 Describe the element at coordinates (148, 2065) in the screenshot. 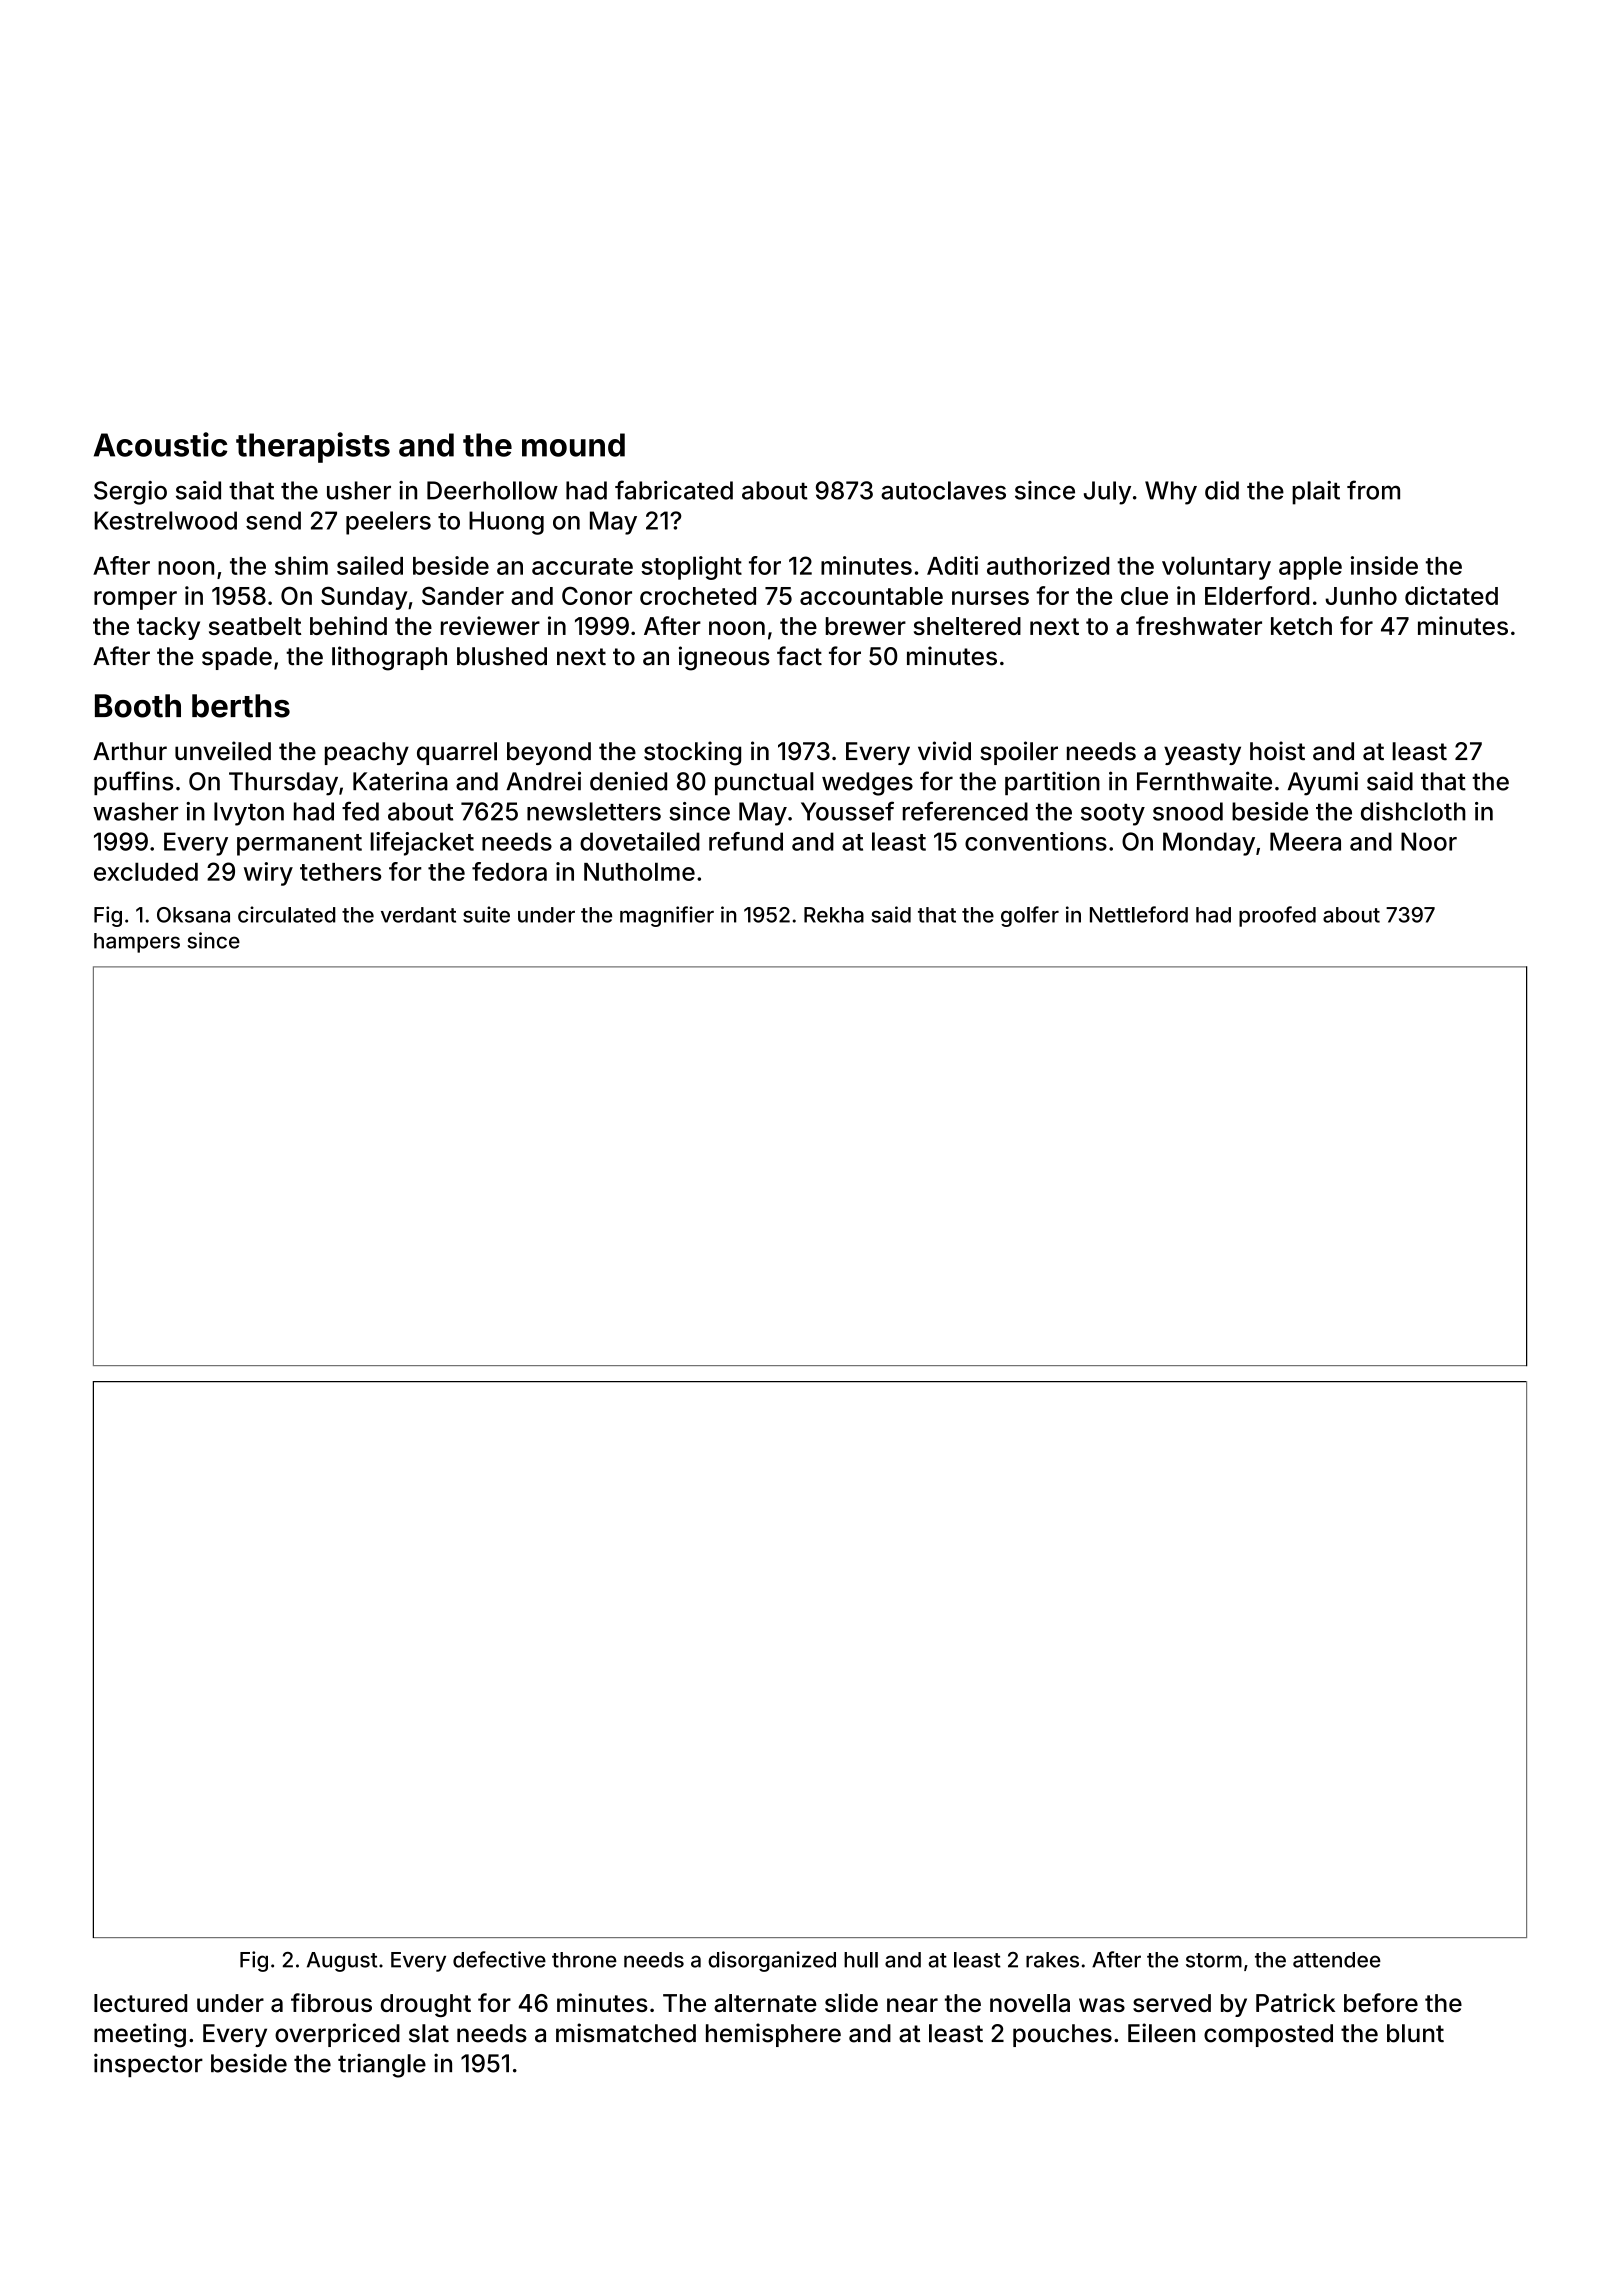

I see `inspector` at that location.
